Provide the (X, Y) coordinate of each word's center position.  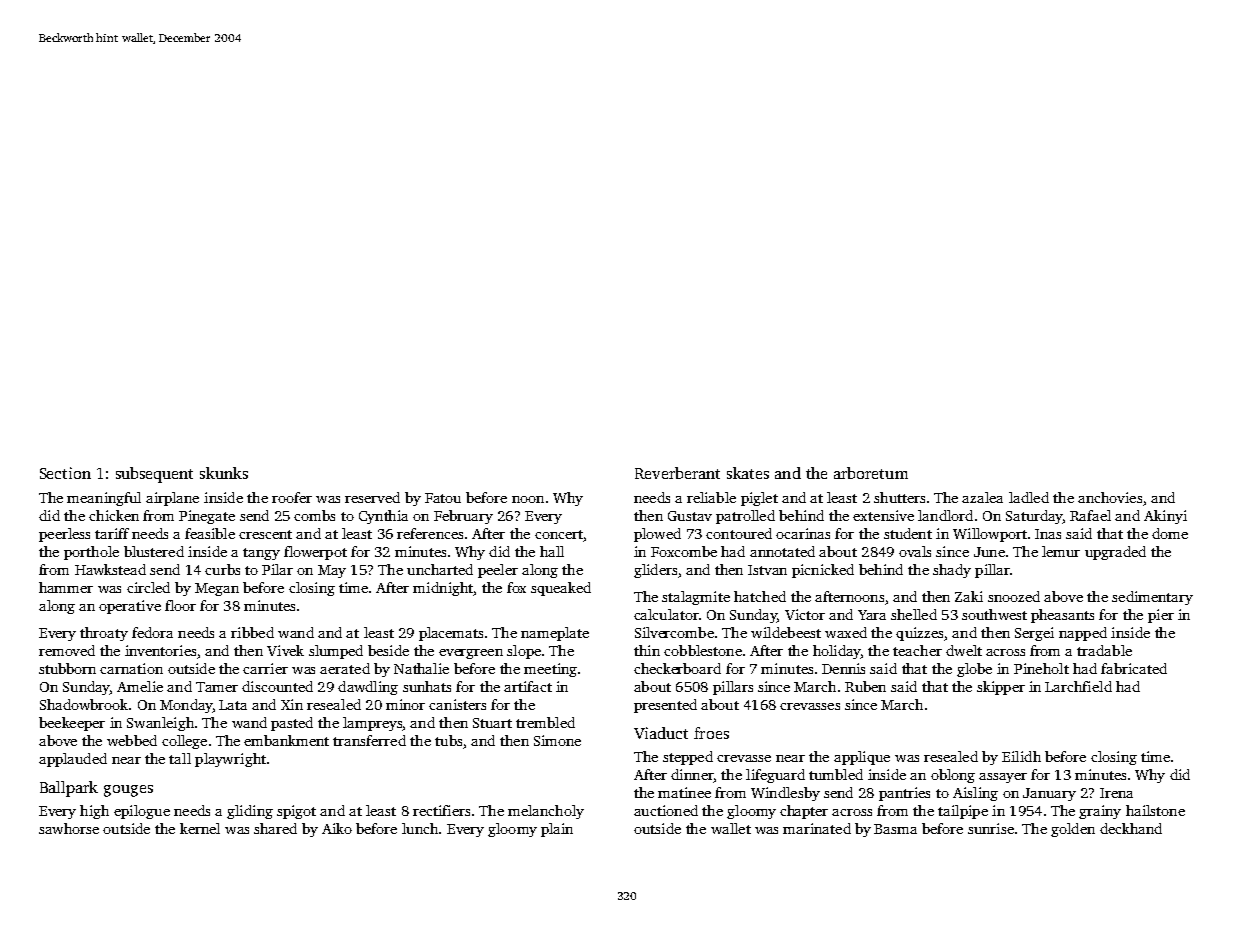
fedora (152, 632)
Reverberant (677, 473)
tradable (1104, 650)
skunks (224, 473)
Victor (805, 614)
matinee (684, 792)
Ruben (865, 686)
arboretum (871, 473)
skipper (1001, 688)
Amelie (140, 686)
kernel (200, 828)
